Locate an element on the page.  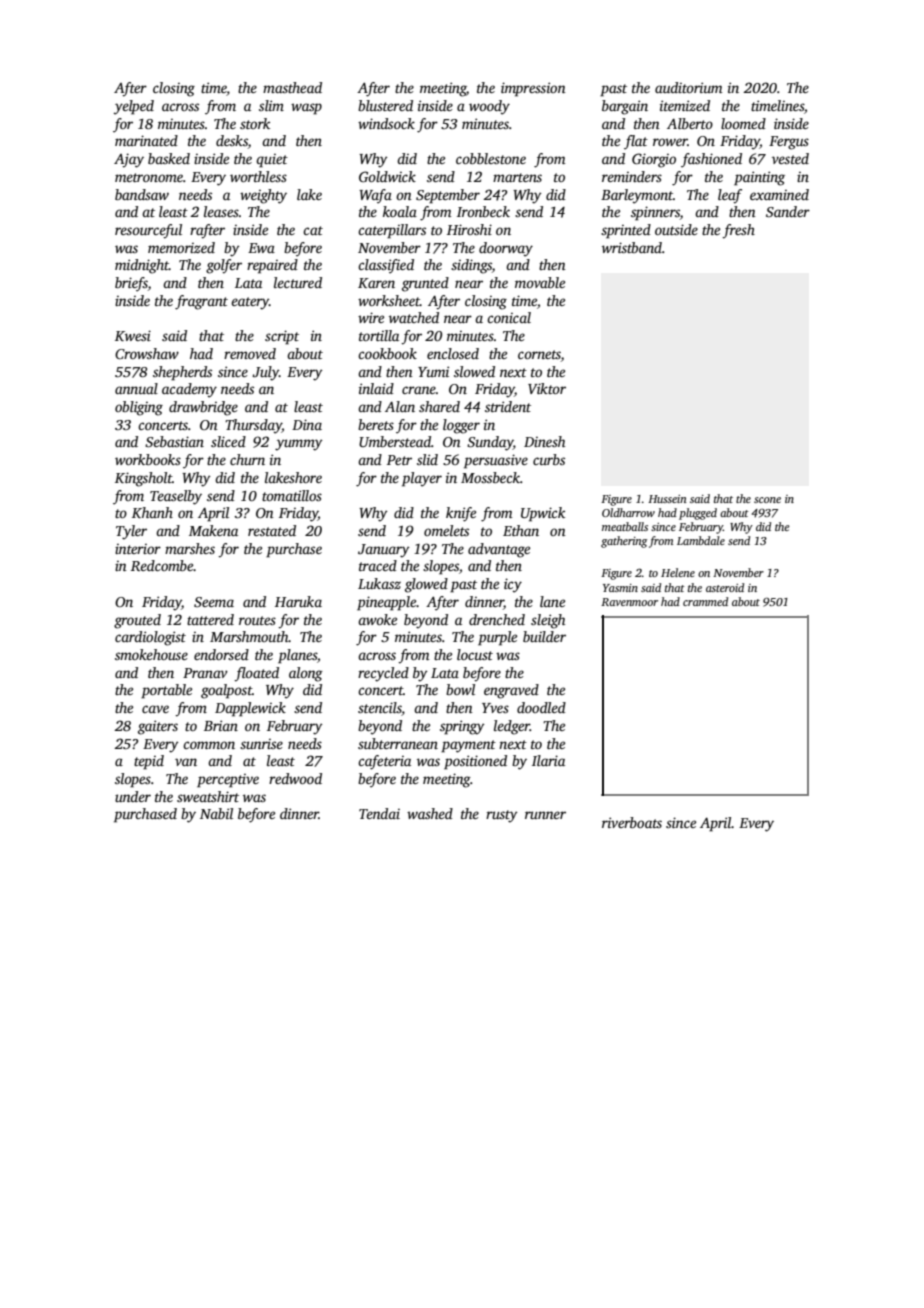
watched is located at coordinates (414, 317).
